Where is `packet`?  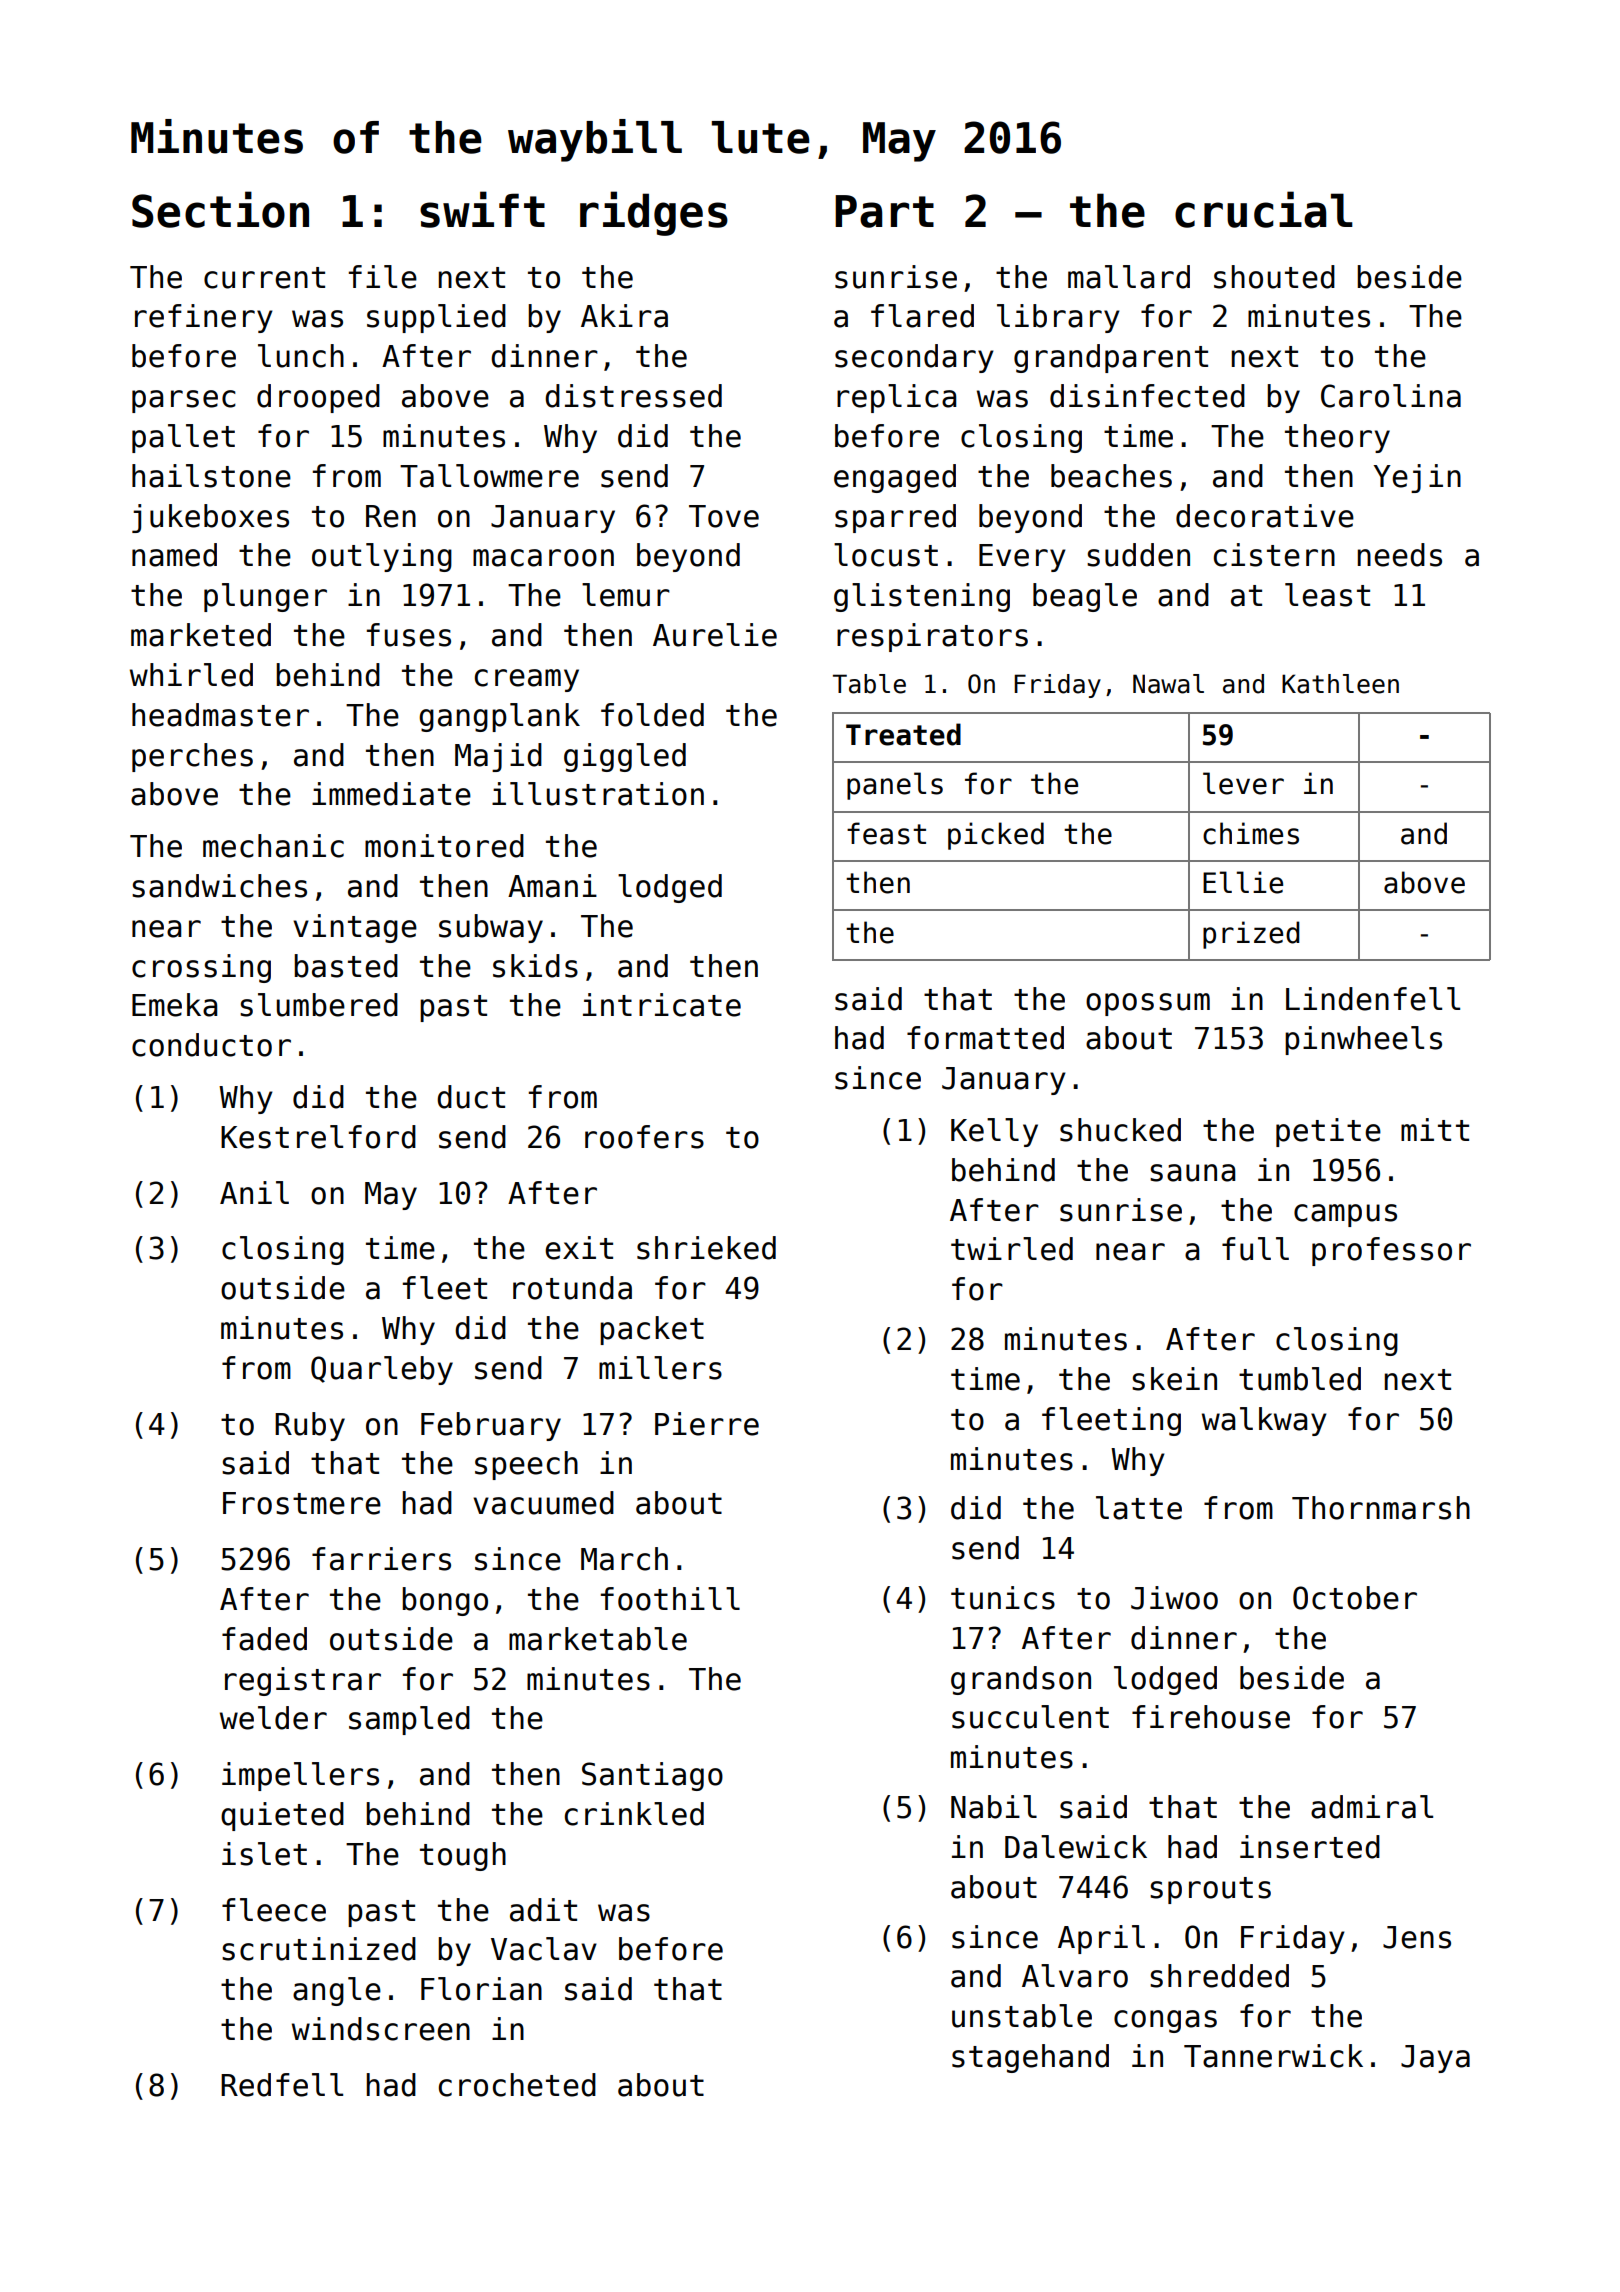 packet is located at coordinates (652, 1330).
